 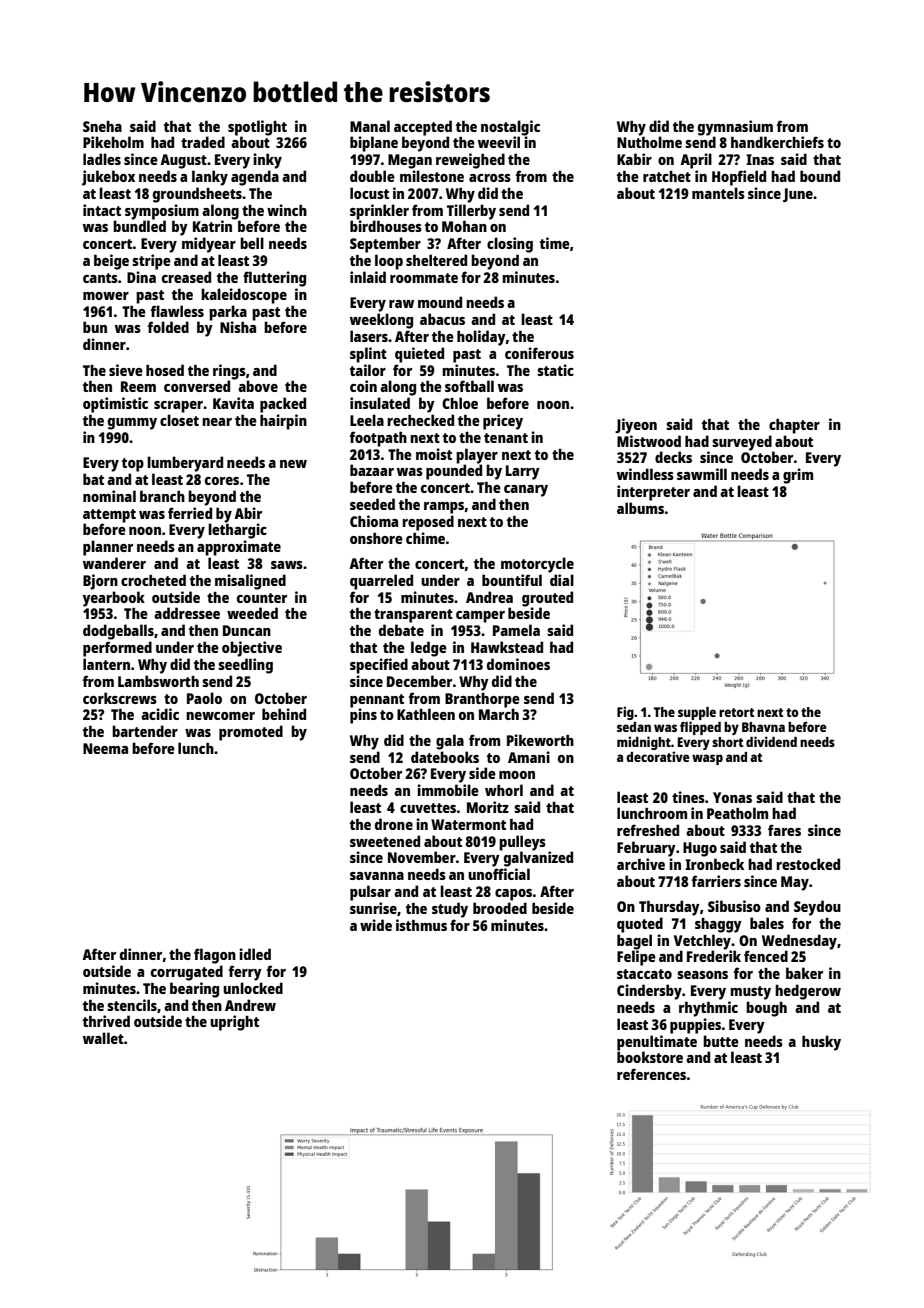 What do you see at coordinates (640, 508) in the screenshot?
I see `albums` at bounding box center [640, 508].
